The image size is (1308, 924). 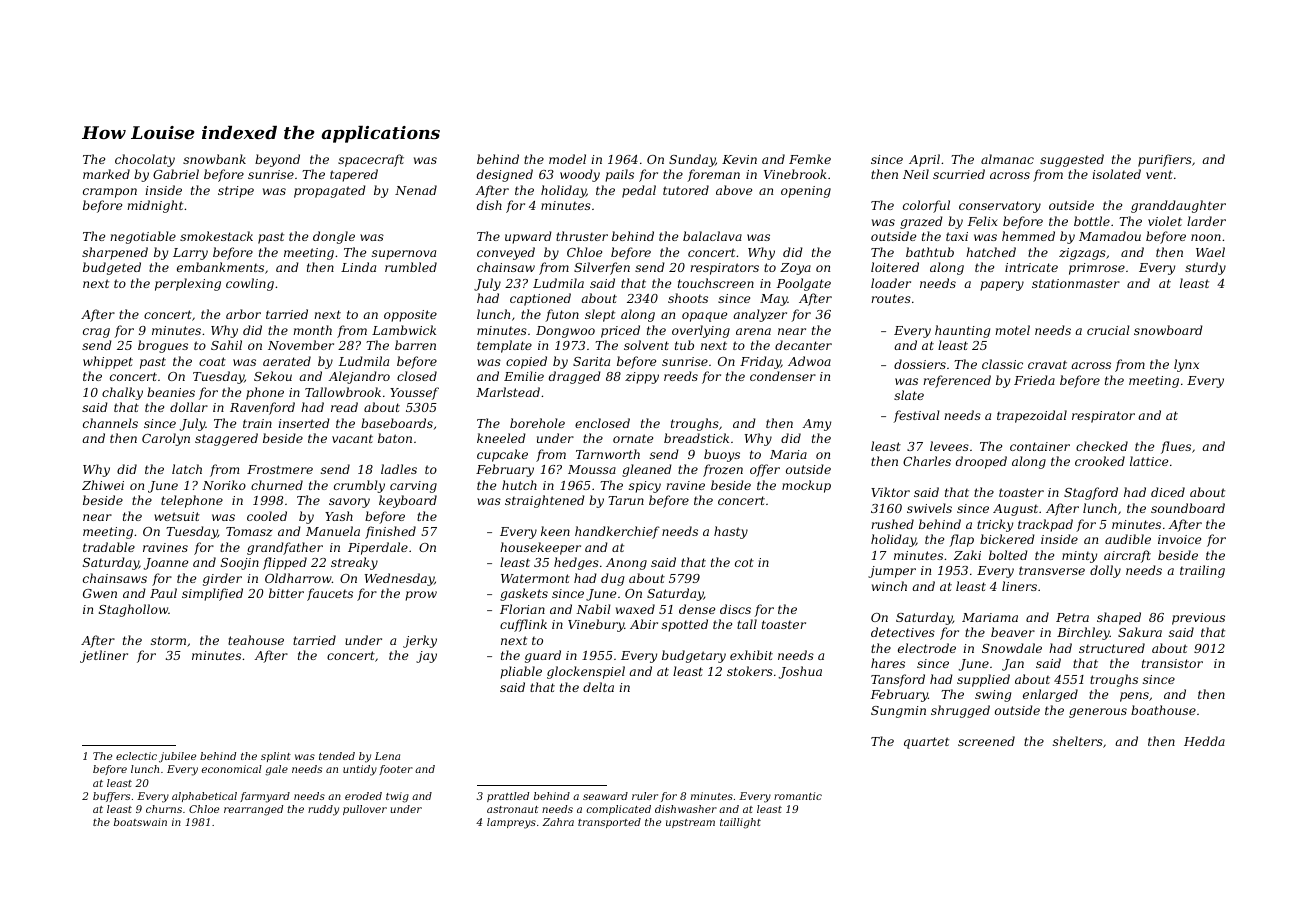 I want to click on cot, so click(x=744, y=562).
